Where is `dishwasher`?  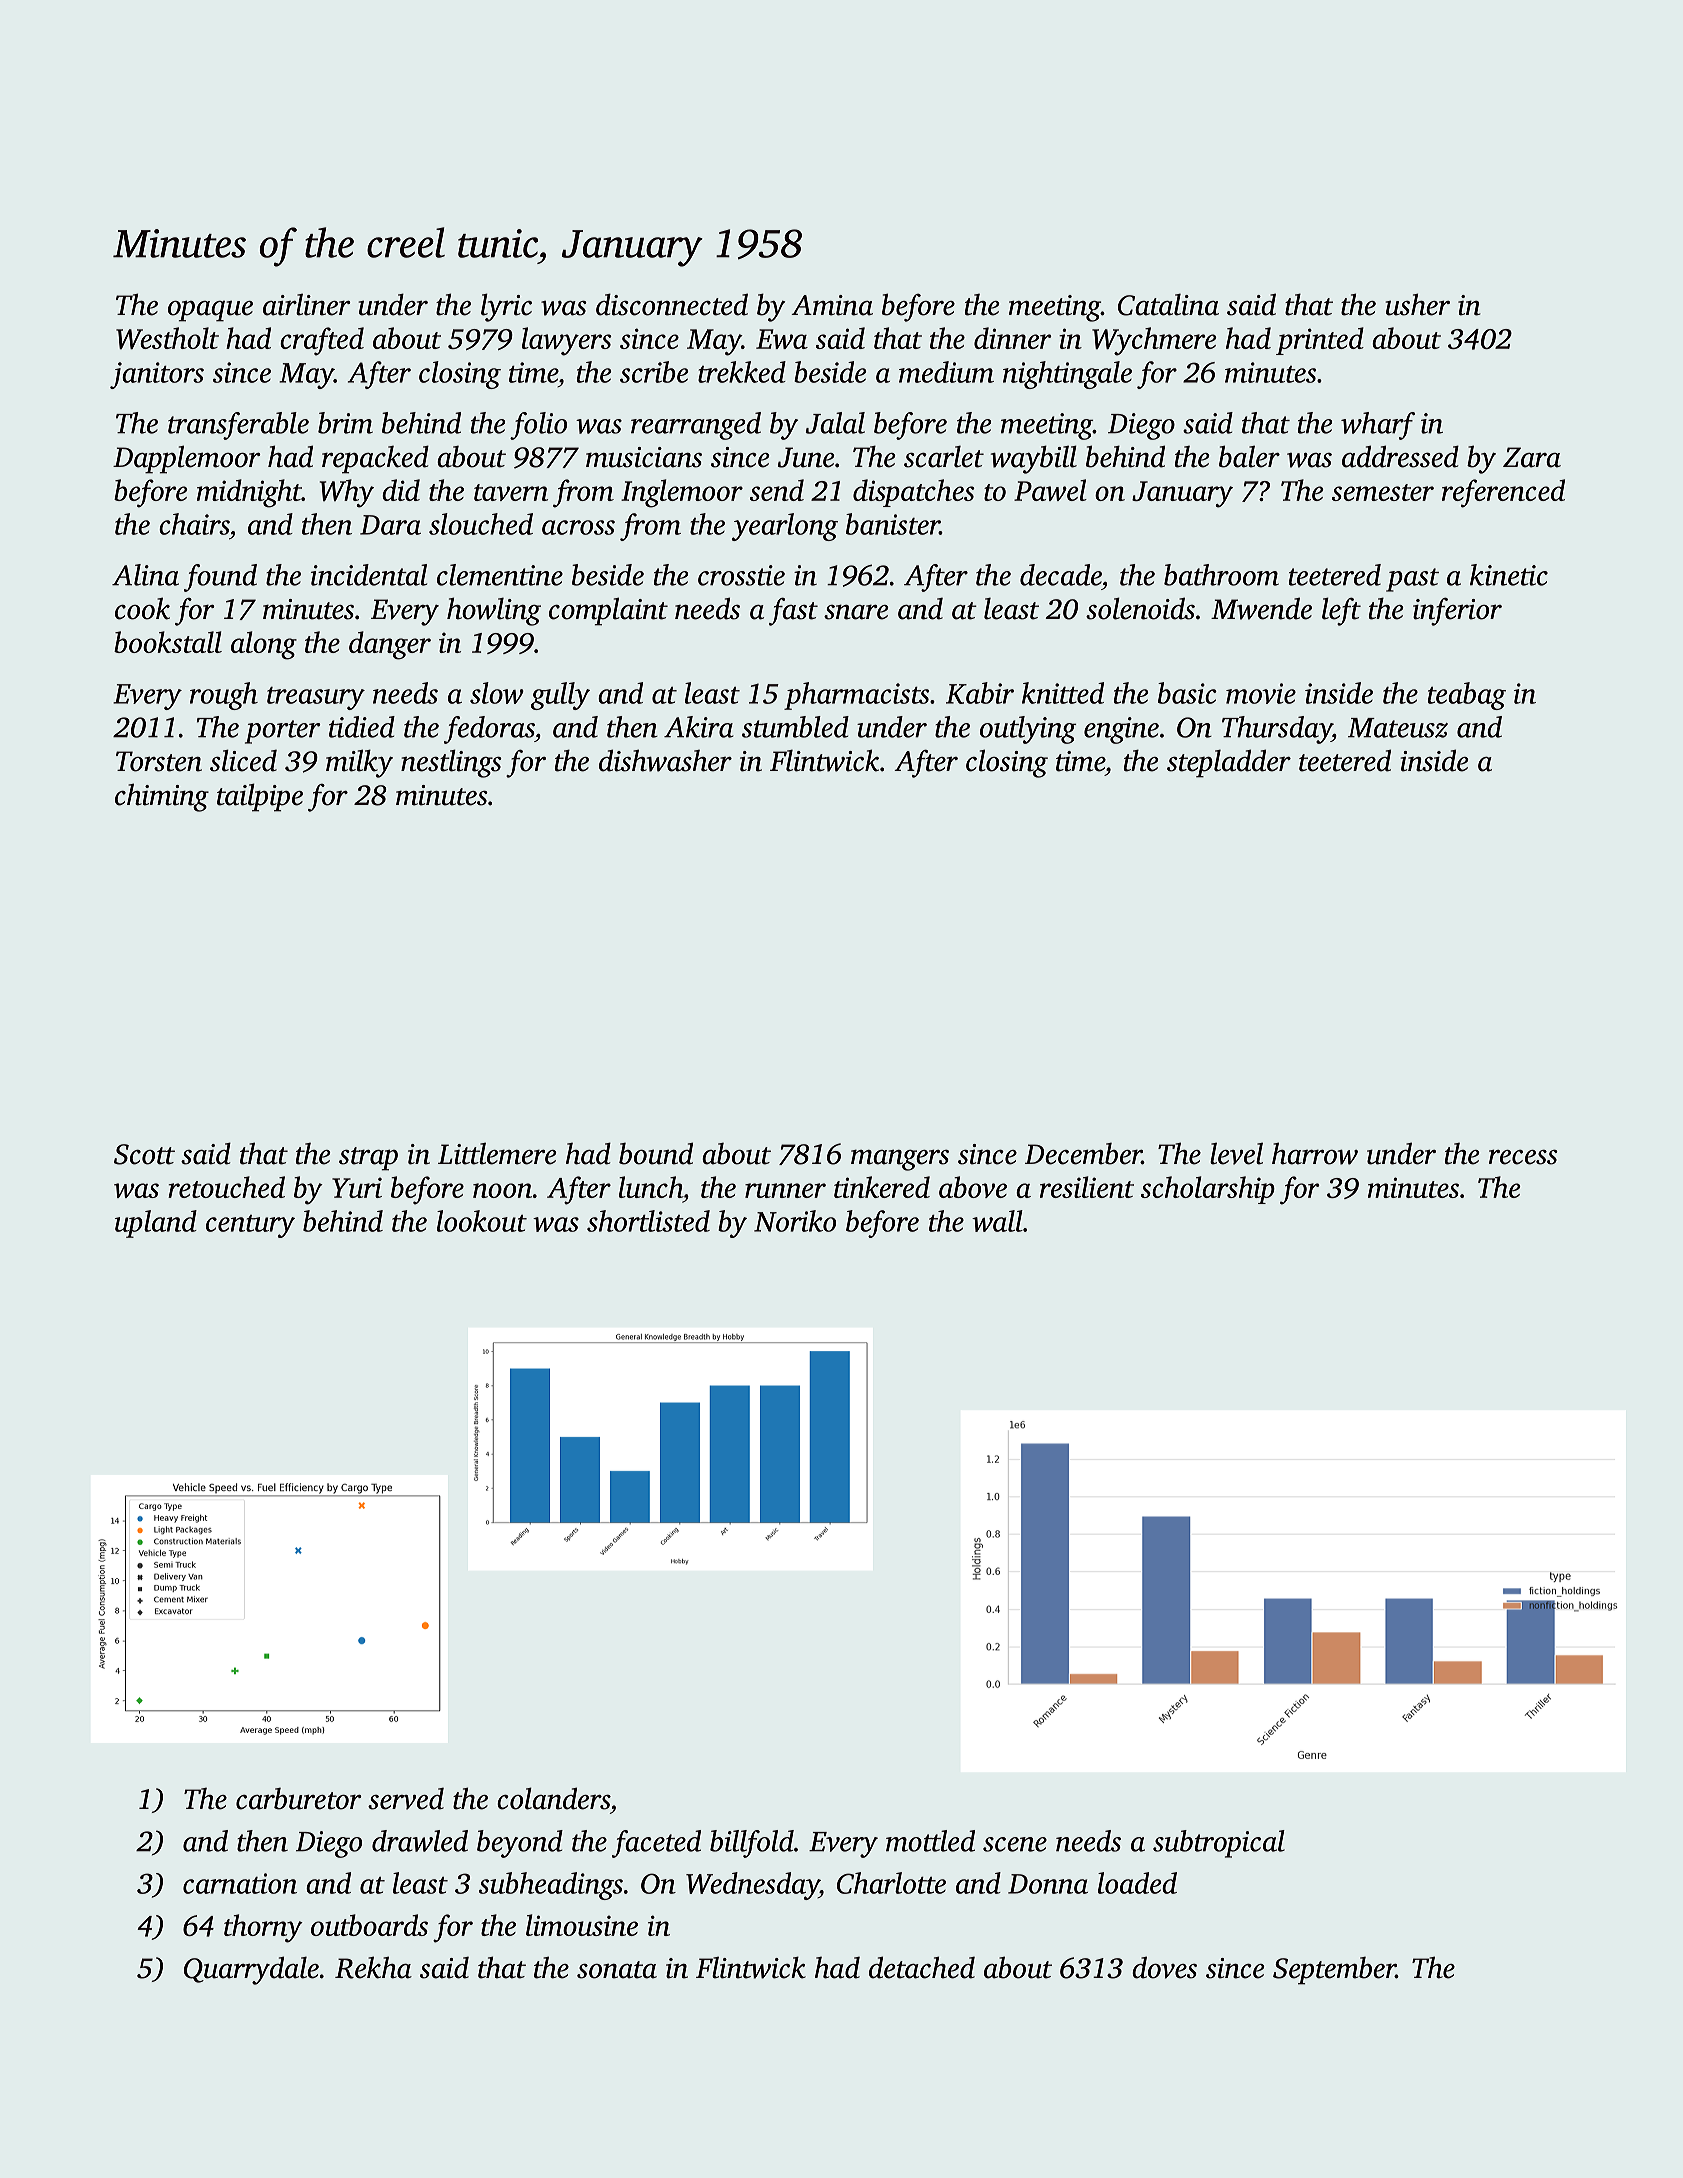 dishwasher is located at coordinates (665, 760).
